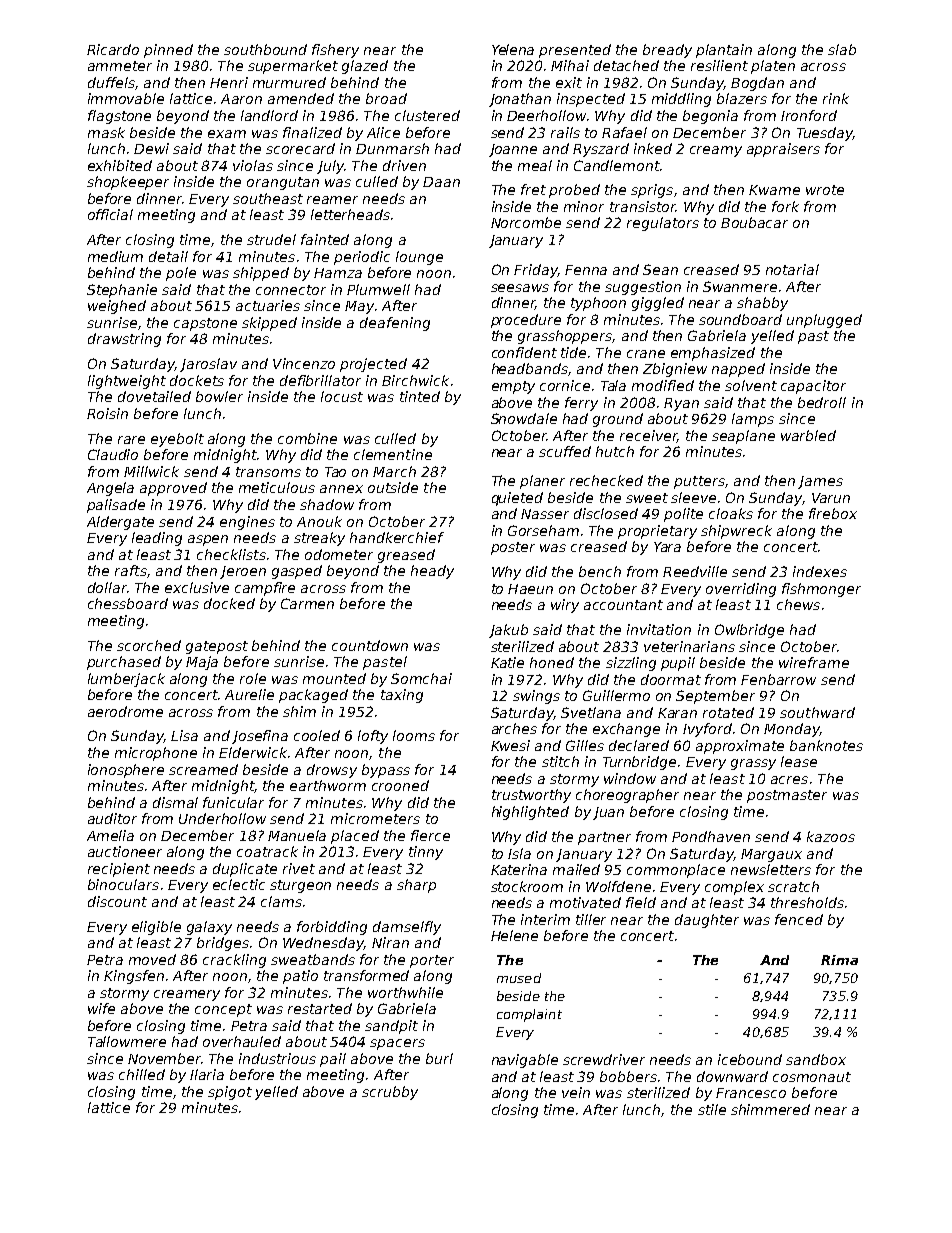 The image size is (952, 1233). What do you see at coordinates (359, 307) in the image?
I see `May` at bounding box center [359, 307].
